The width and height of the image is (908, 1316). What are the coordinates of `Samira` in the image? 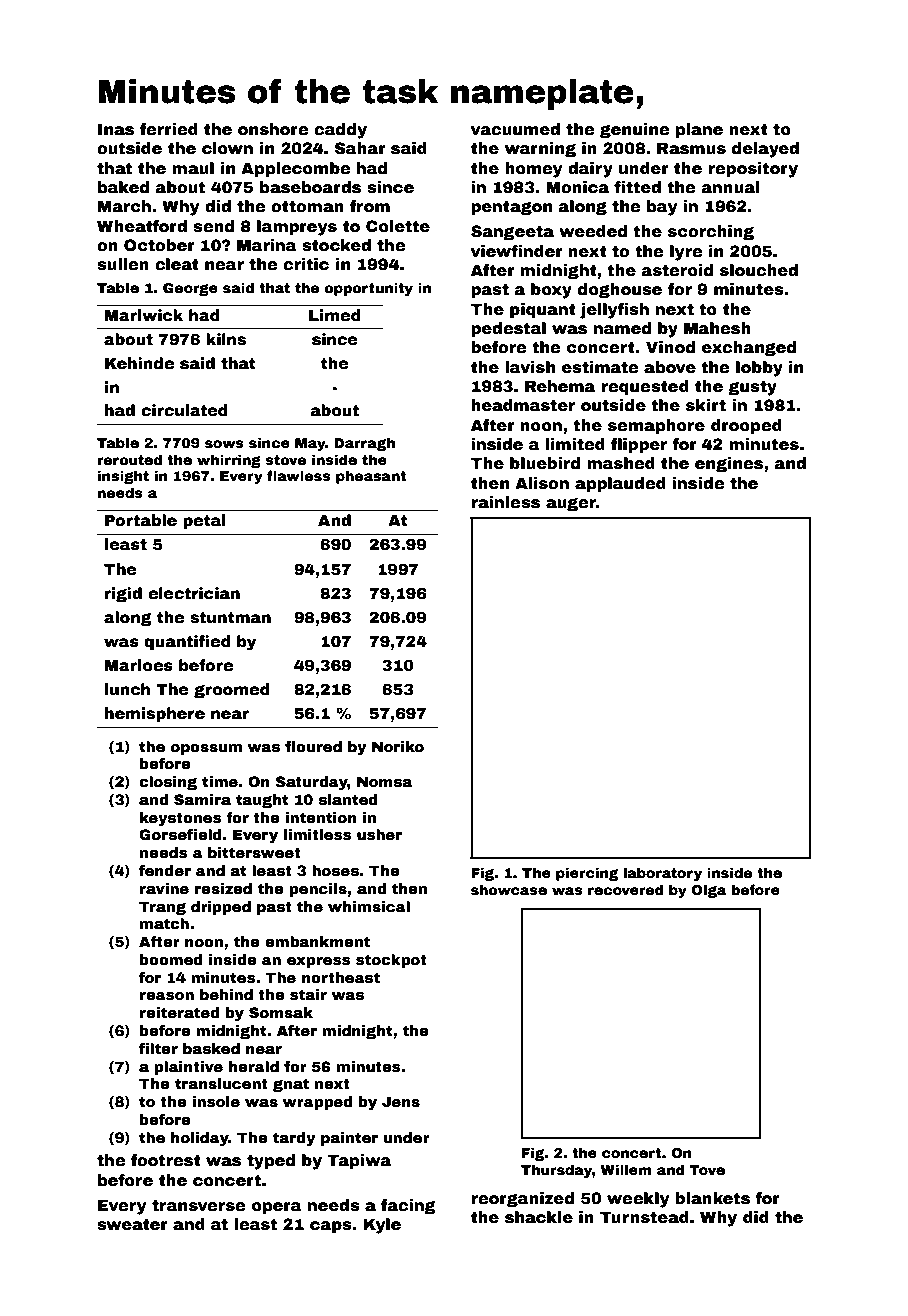 It's located at (202, 799).
